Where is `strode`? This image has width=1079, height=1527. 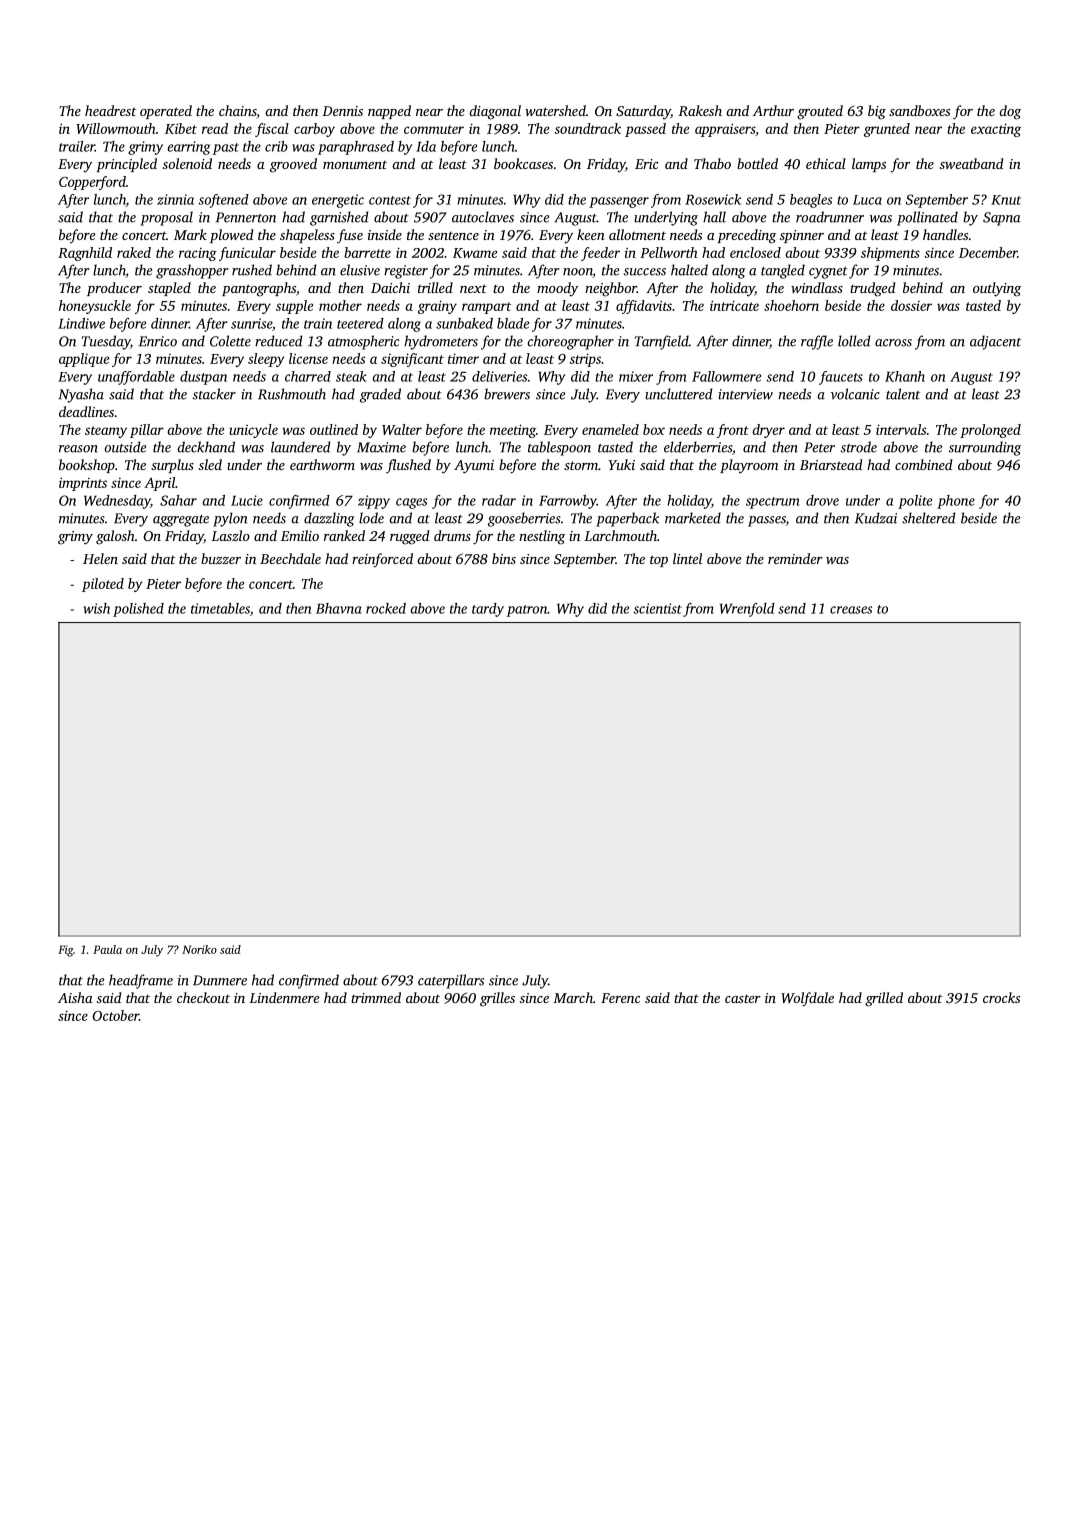 strode is located at coordinates (859, 447).
